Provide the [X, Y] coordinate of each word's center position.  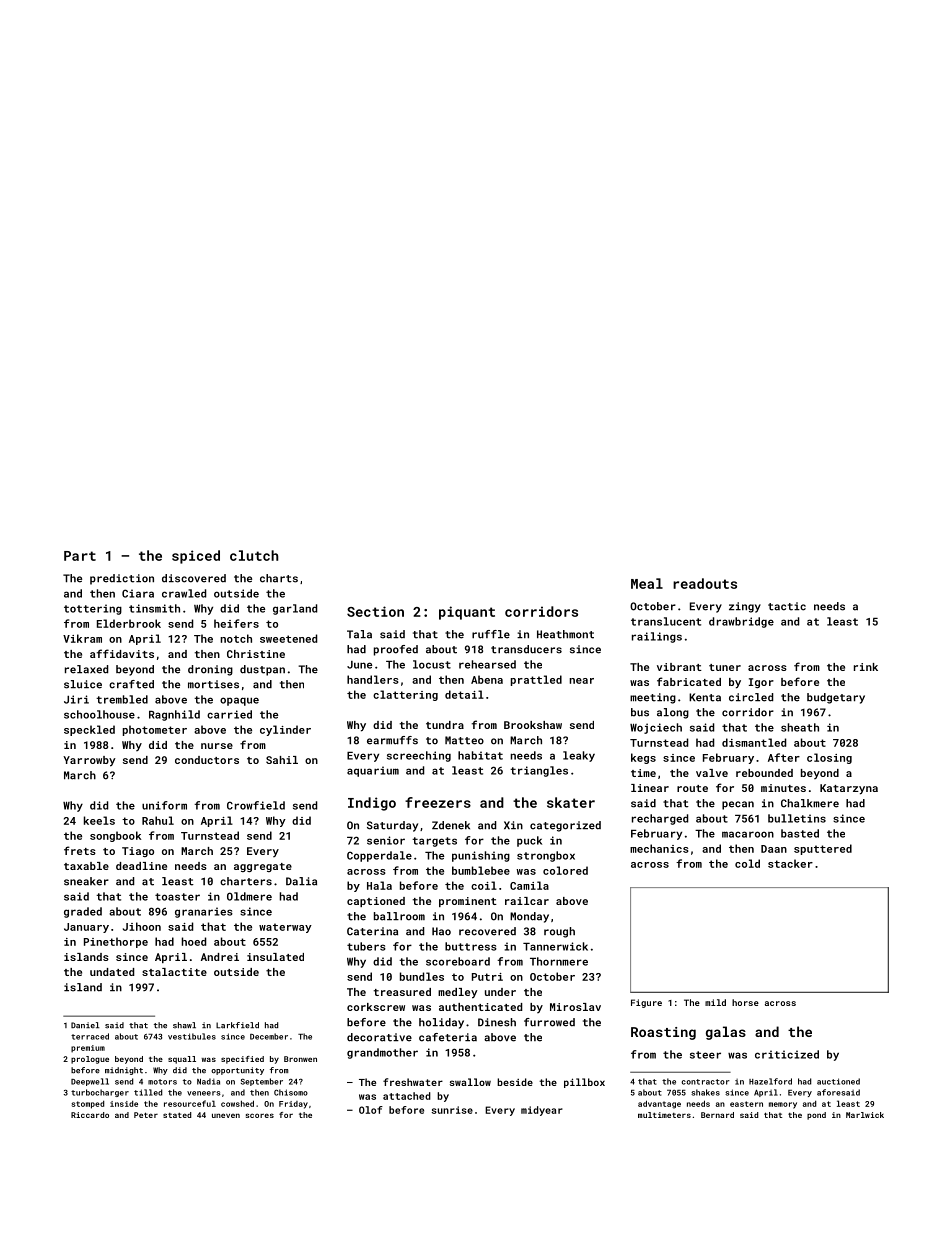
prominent [468, 902]
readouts [705, 583]
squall [182, 1060]
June [359, 665]
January [86, 928]
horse [745, 1002]
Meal [647, 583]
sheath [800, 727]
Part [80, 556]
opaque [239, 701]
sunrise [452, 1110]
